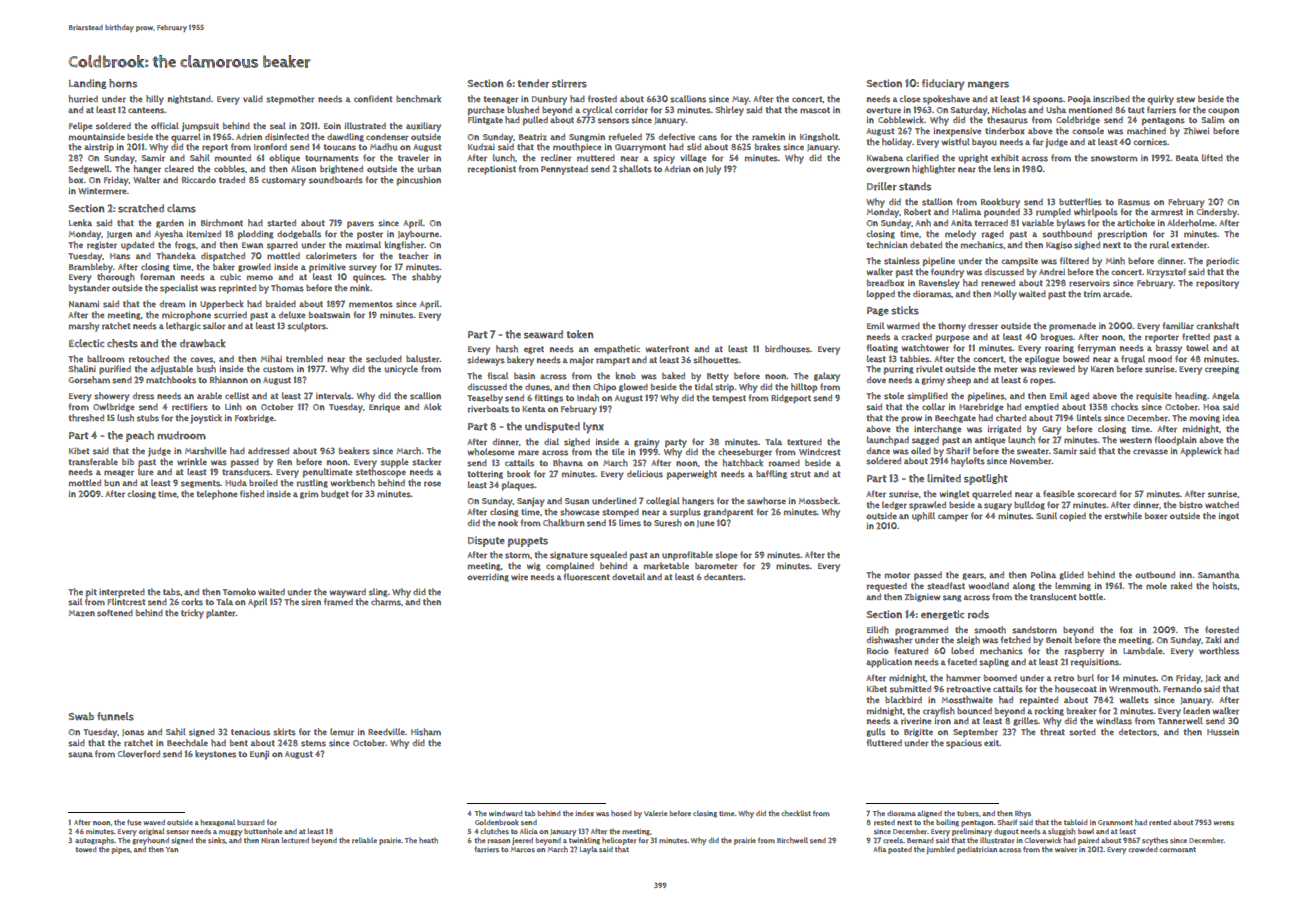 This image has width=1308, height=924. I want to click on worthless, so click(1219, 651).
